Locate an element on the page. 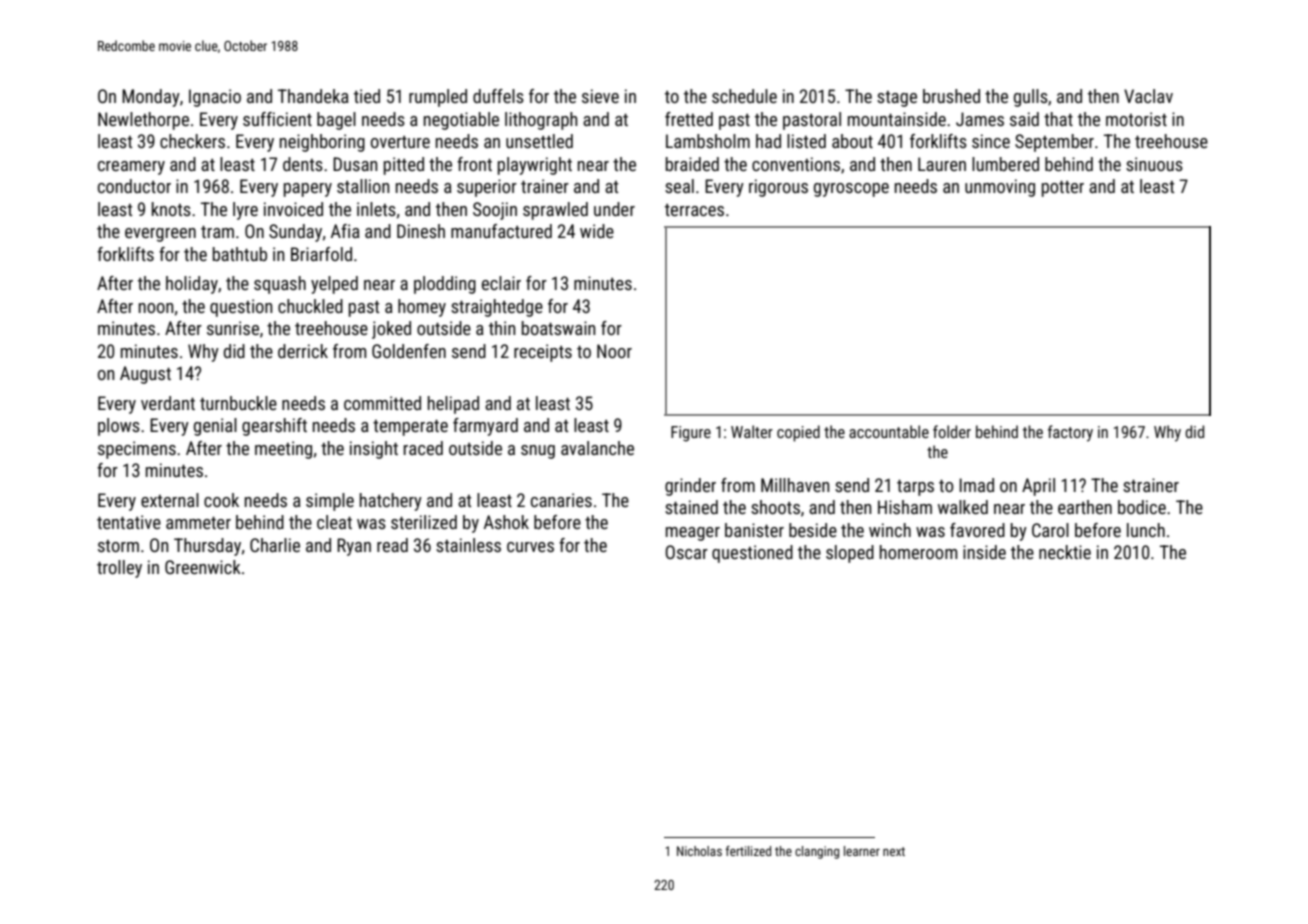 This document has height=924, width=1308. Vaclav is located at coordinates (1148, 96).
